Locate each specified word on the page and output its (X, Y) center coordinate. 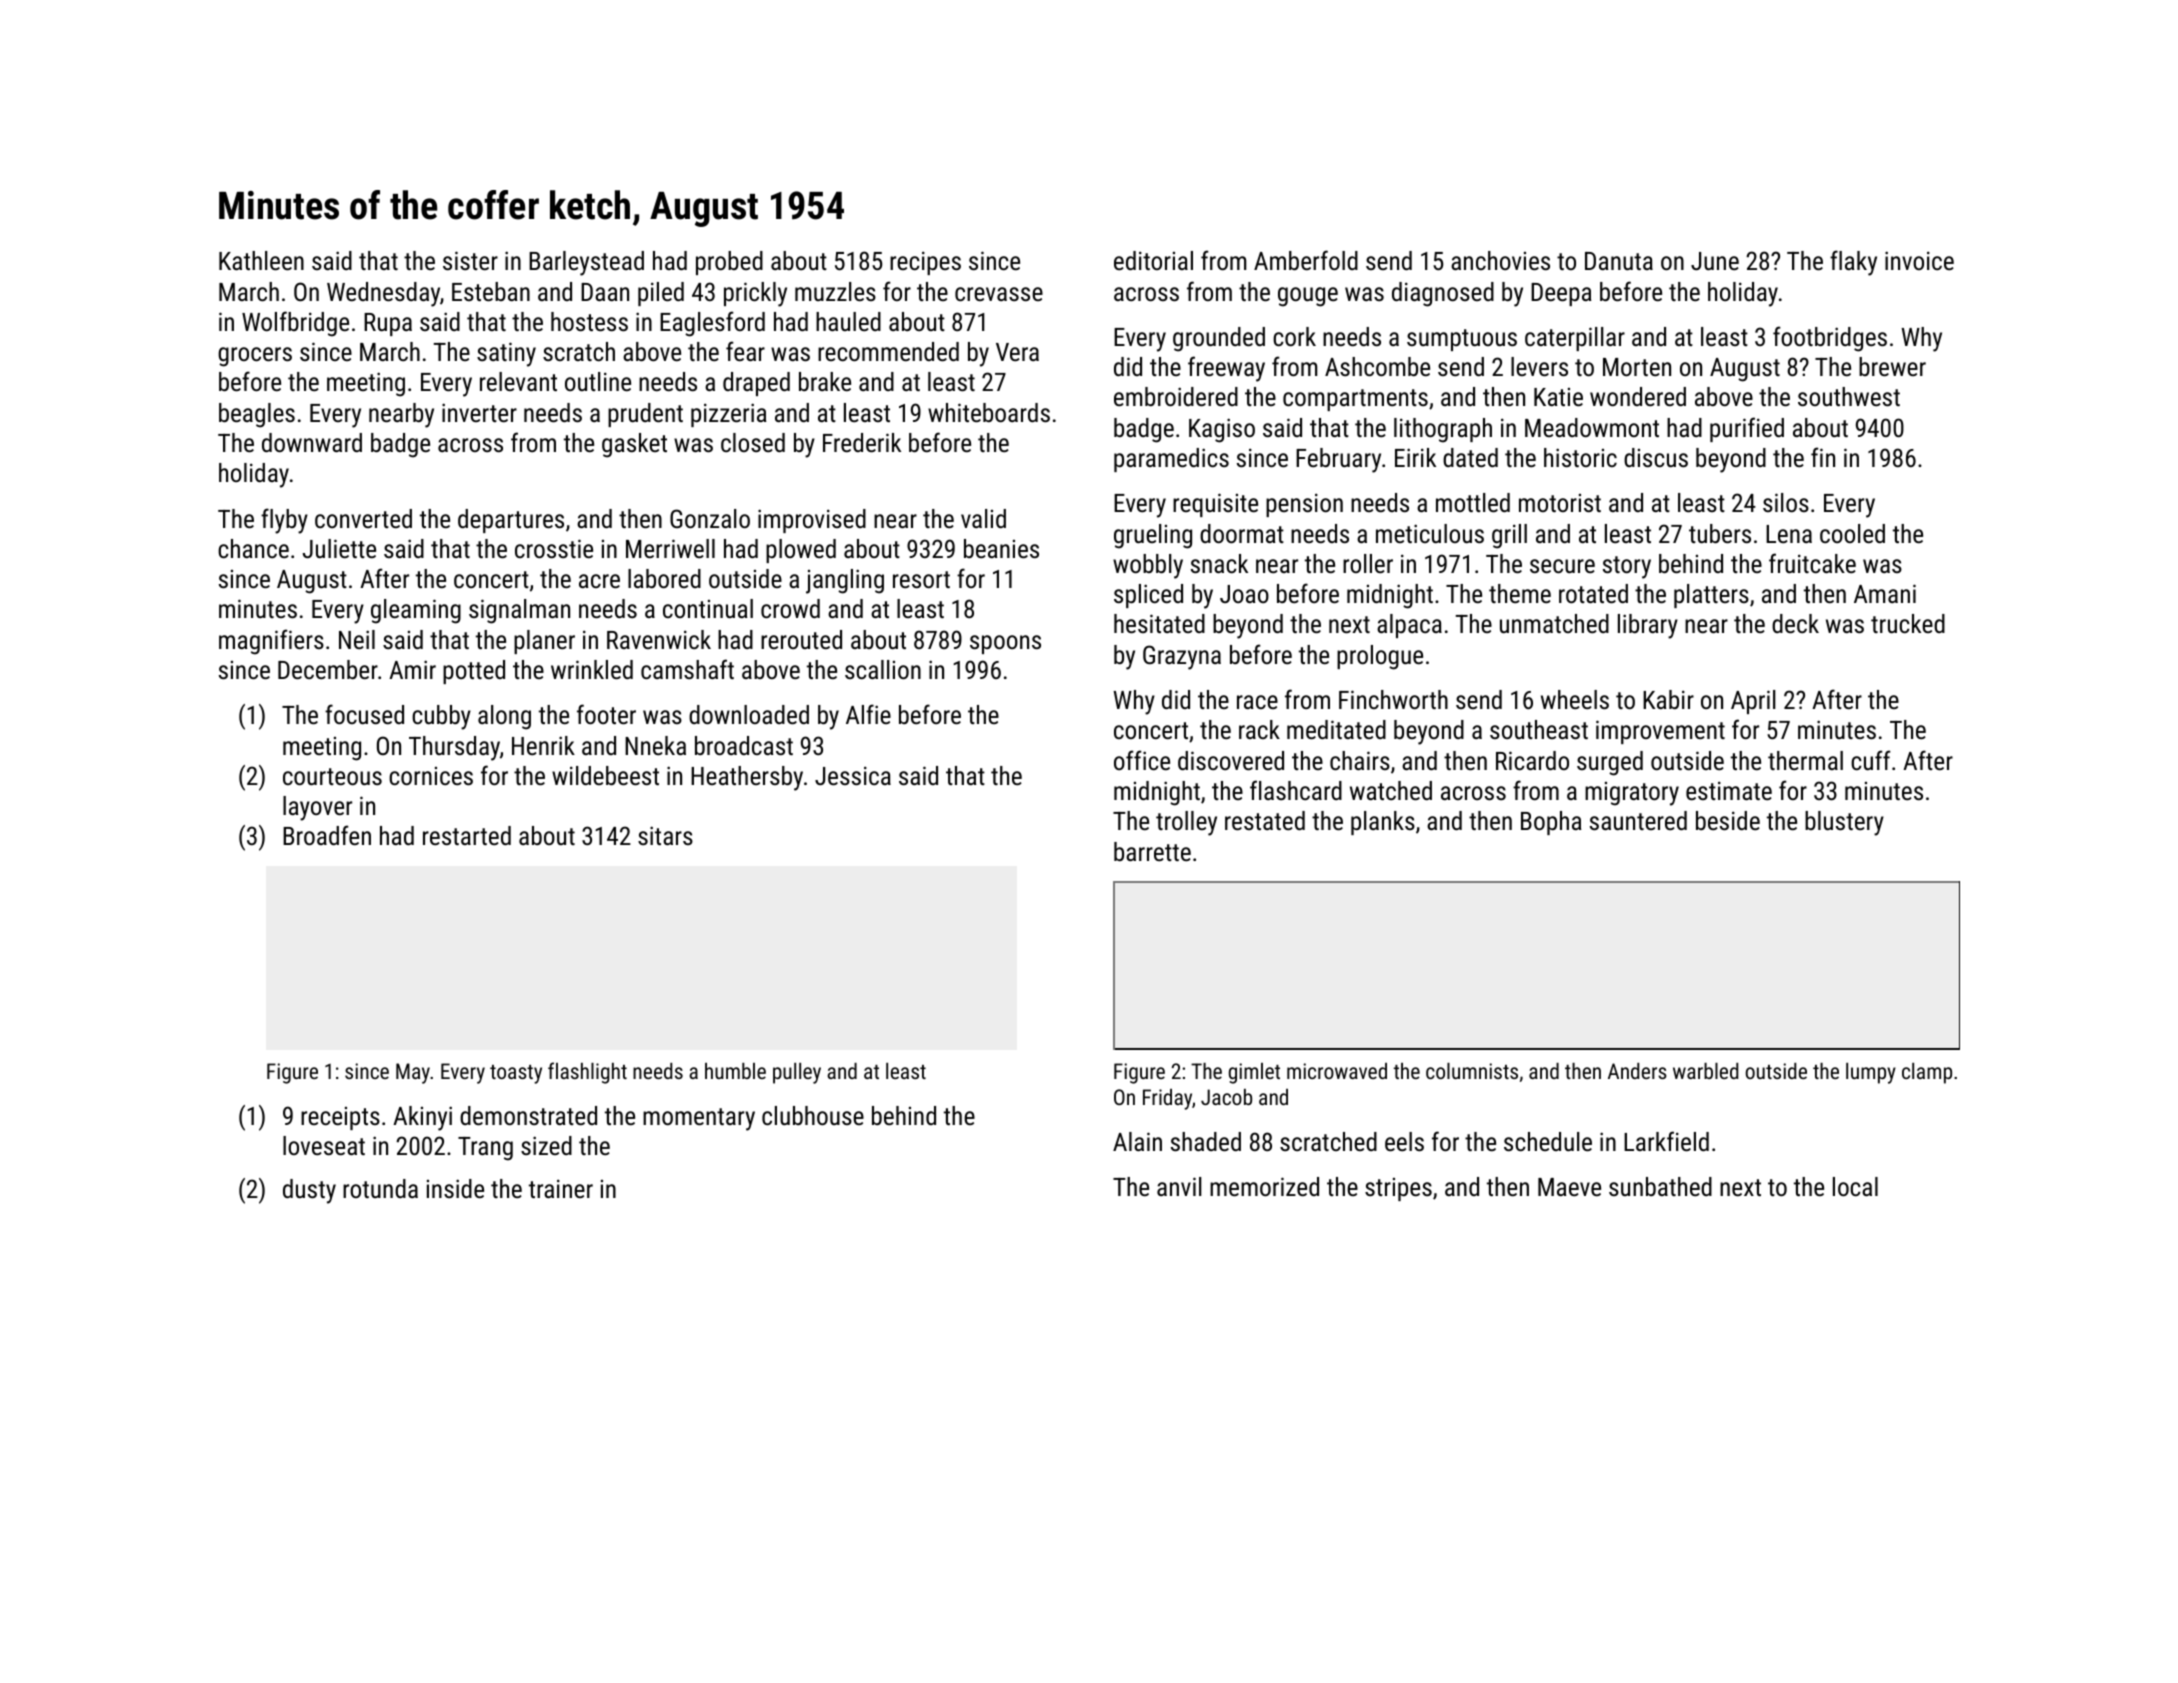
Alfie (868, 714)
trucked (1908, 623)
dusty (309, 1191)
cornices (431, 776)
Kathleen (261, 260)
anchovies (1500, 260)
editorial (1153, 260)
